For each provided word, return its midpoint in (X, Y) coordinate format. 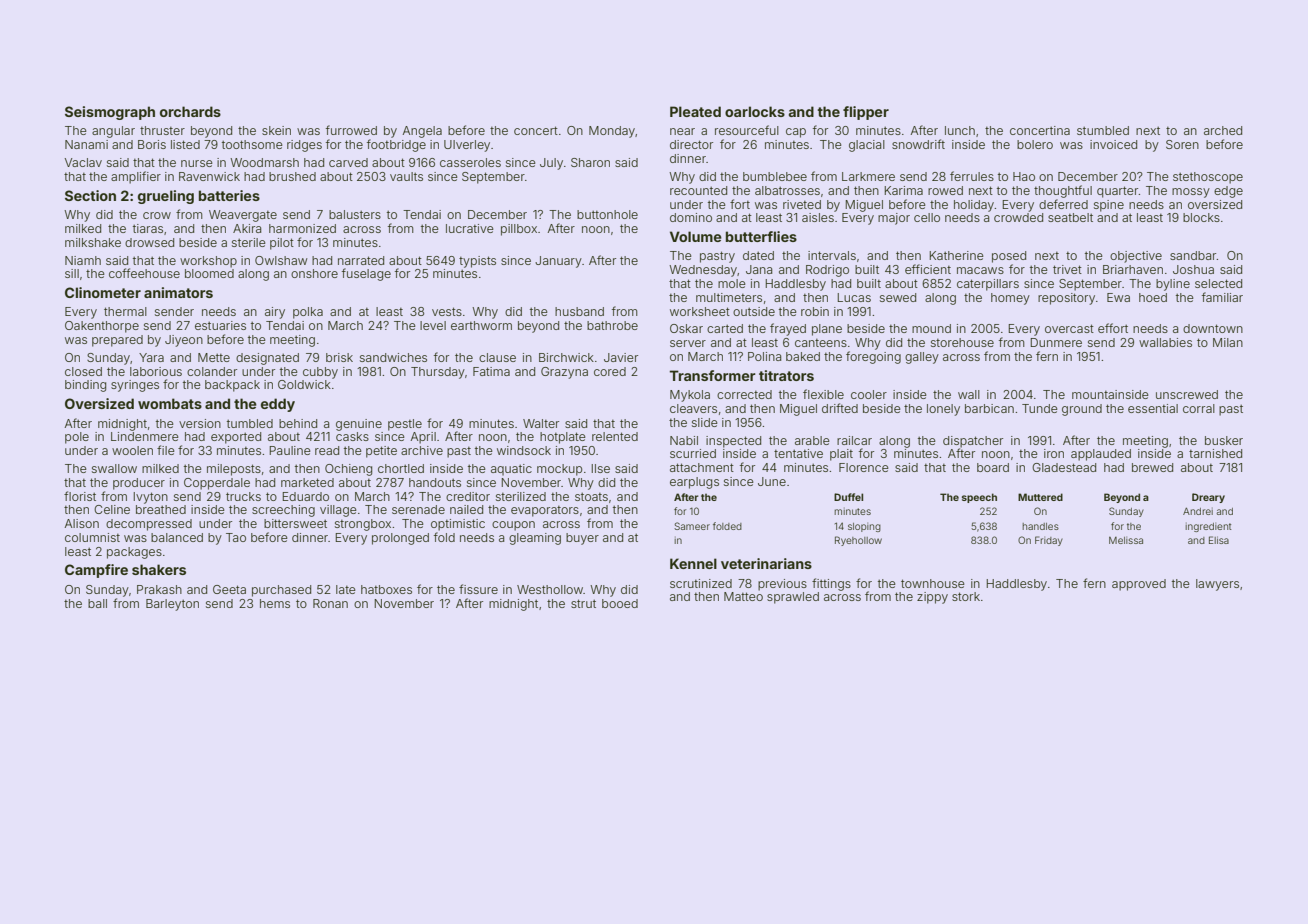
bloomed (209, 273)
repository (1066, 299)
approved (1139, 585)
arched (1223, 130)
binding (85, 386)
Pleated (695, 111)
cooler (869, 394)
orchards (190, 111)
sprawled (793, 598)
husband (579, 311)
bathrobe (612, 325)
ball (97, 603)
